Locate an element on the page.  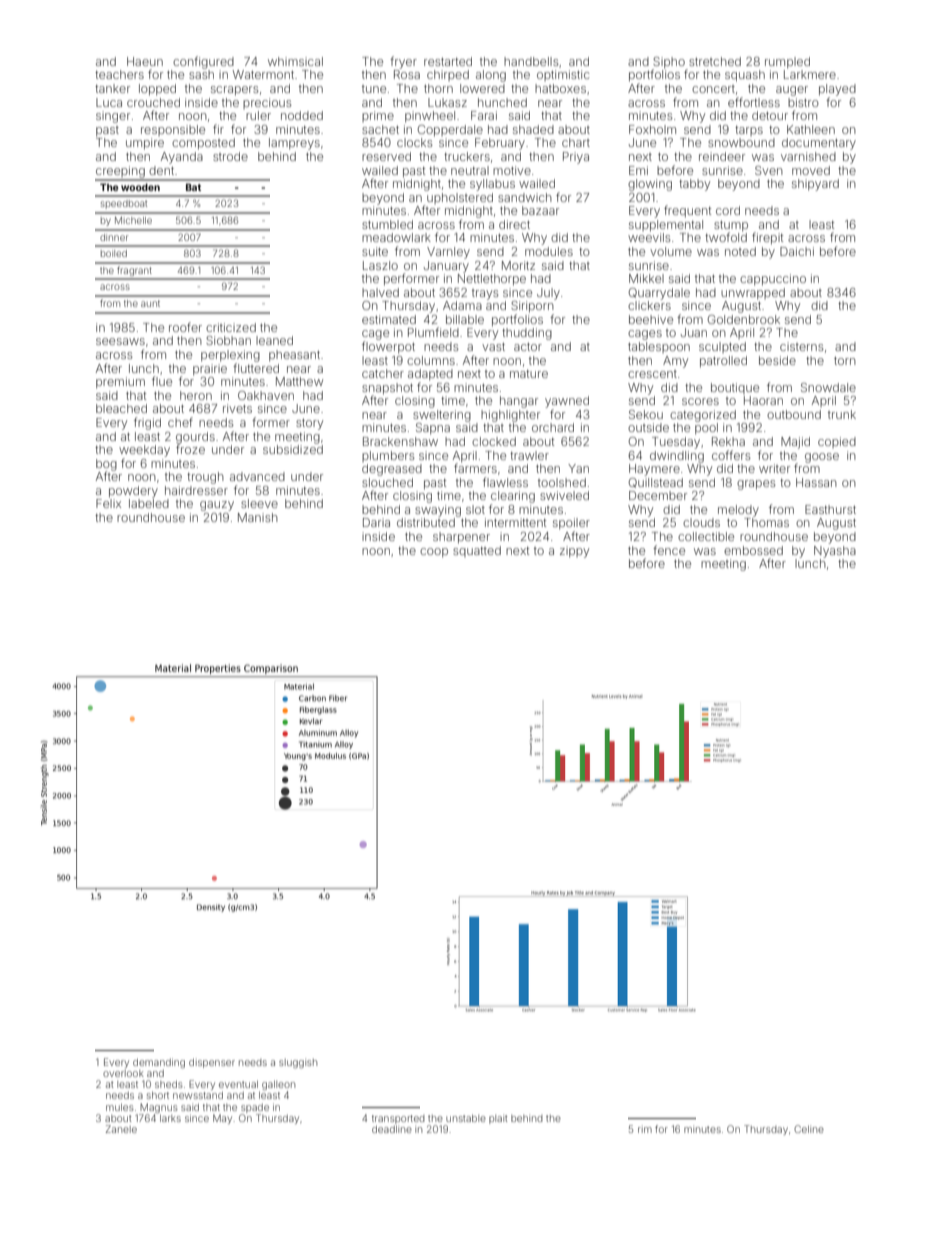
handbells is located at coordinates (531, 61).
